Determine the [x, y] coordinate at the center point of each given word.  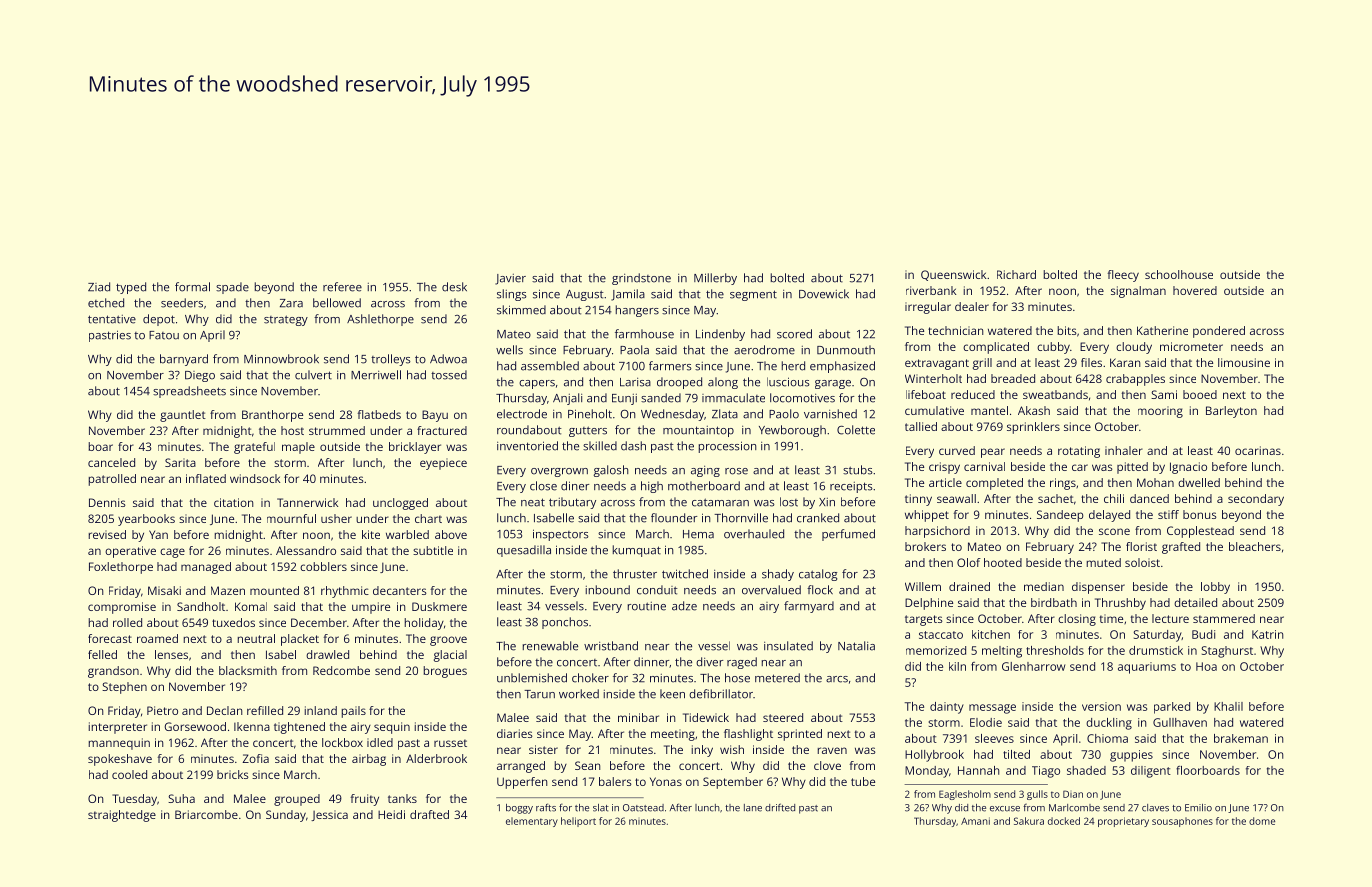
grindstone [641, 279]
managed [206, 568]
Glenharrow [1033, 666]
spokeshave [120, 760]
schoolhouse [1179, 274]
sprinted [800, 735]
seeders [182, 303]
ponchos [565, 623]
